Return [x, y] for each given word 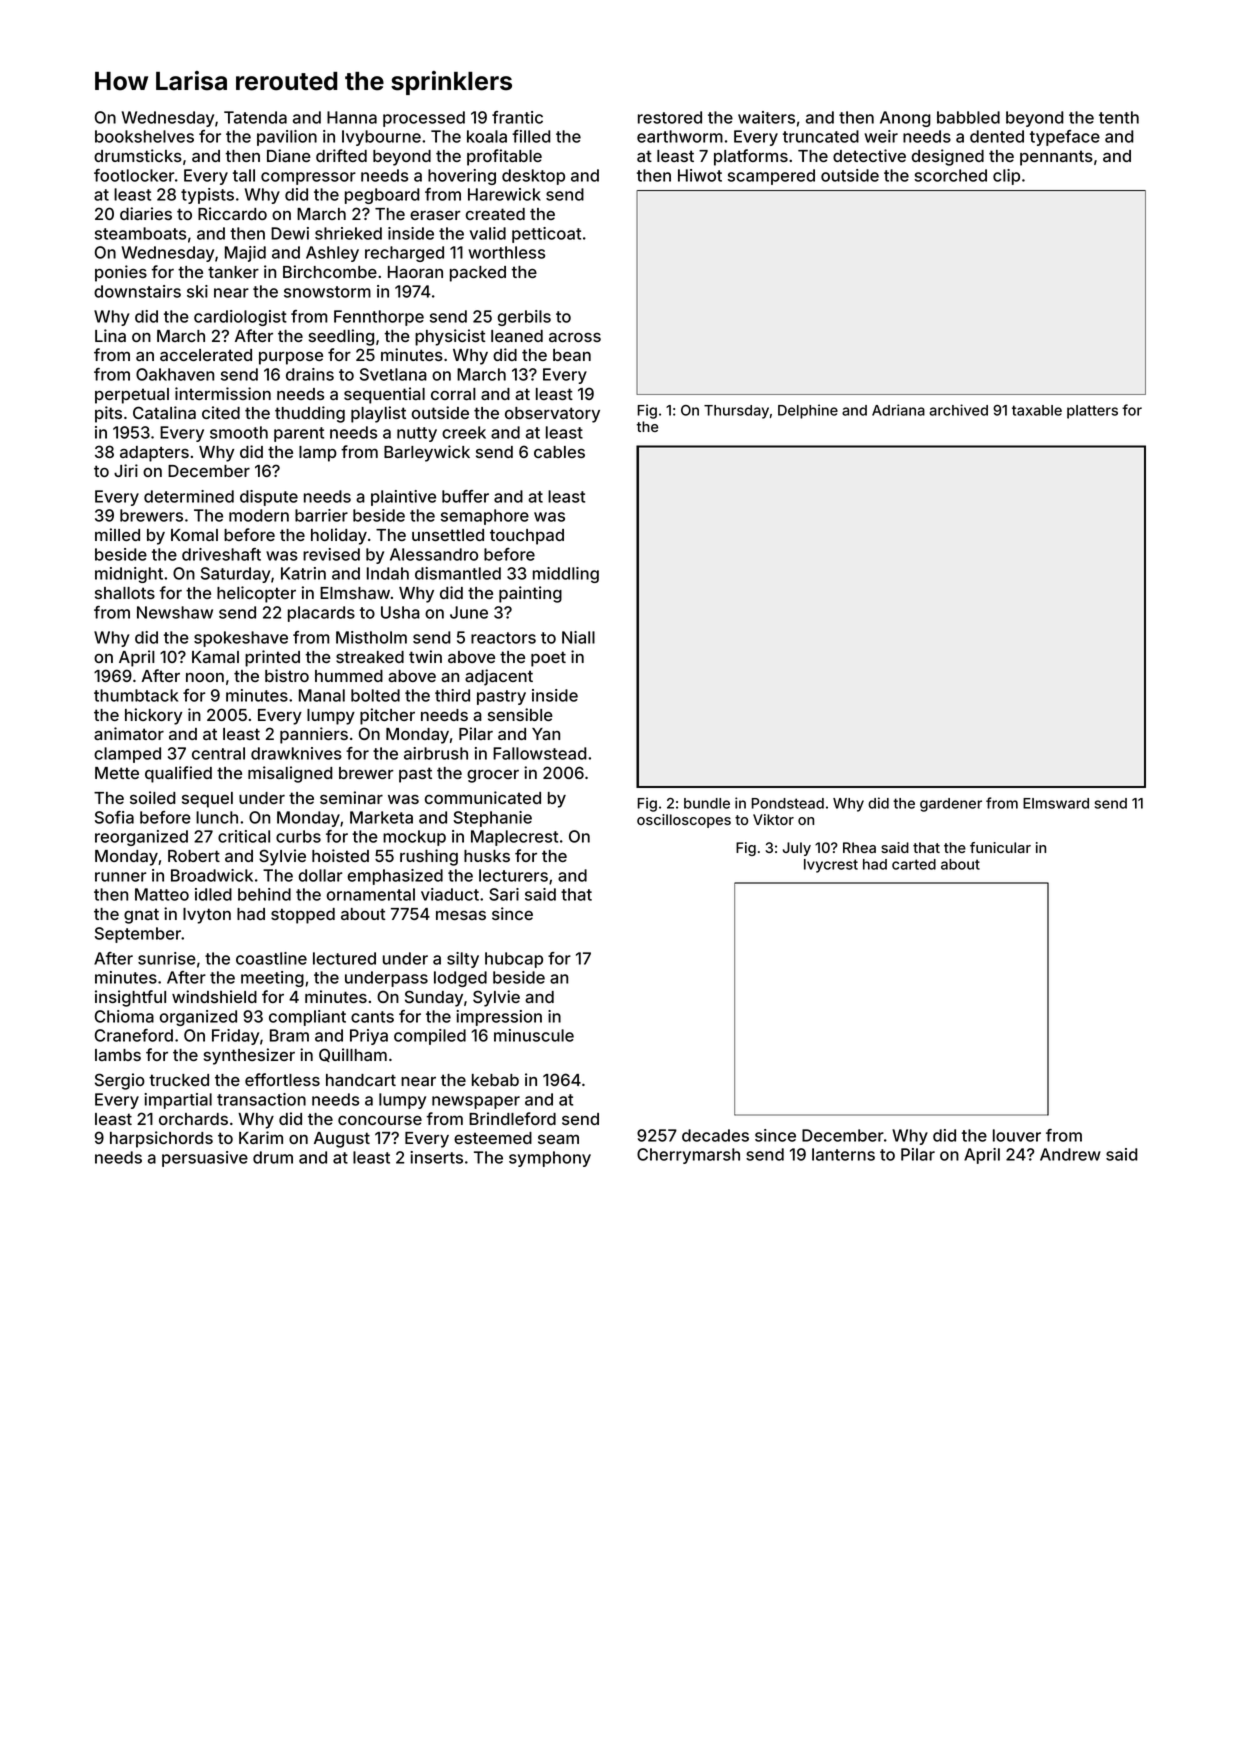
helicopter [256, 594]
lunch [217, 817]
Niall [578, 637]
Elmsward [1056, 803]
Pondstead [788, 803]
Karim [261, 1137]
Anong [905, 119]
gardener [951, 805]
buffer [465, 496]
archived [958, 410]
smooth [239, 432]
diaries [146, 213]
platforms [751, 157]
